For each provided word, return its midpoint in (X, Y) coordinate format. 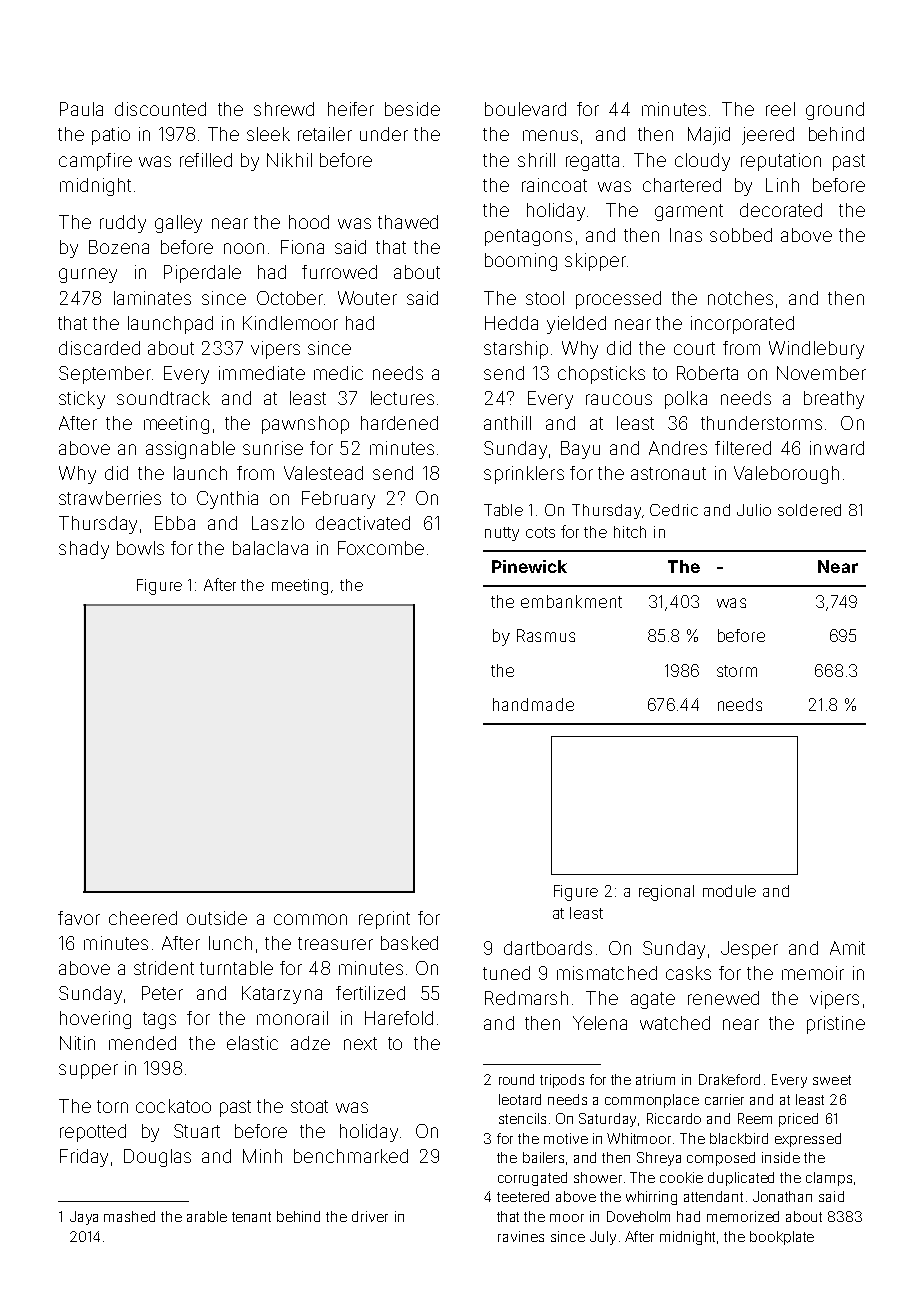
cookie (681, 1177)
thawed (408, 222)
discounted (160, 109)
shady (84, 550)
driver (370, 1216)
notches (740, 298)
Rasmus (546, 635)
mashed (129, 1216)
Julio (754, 510)
